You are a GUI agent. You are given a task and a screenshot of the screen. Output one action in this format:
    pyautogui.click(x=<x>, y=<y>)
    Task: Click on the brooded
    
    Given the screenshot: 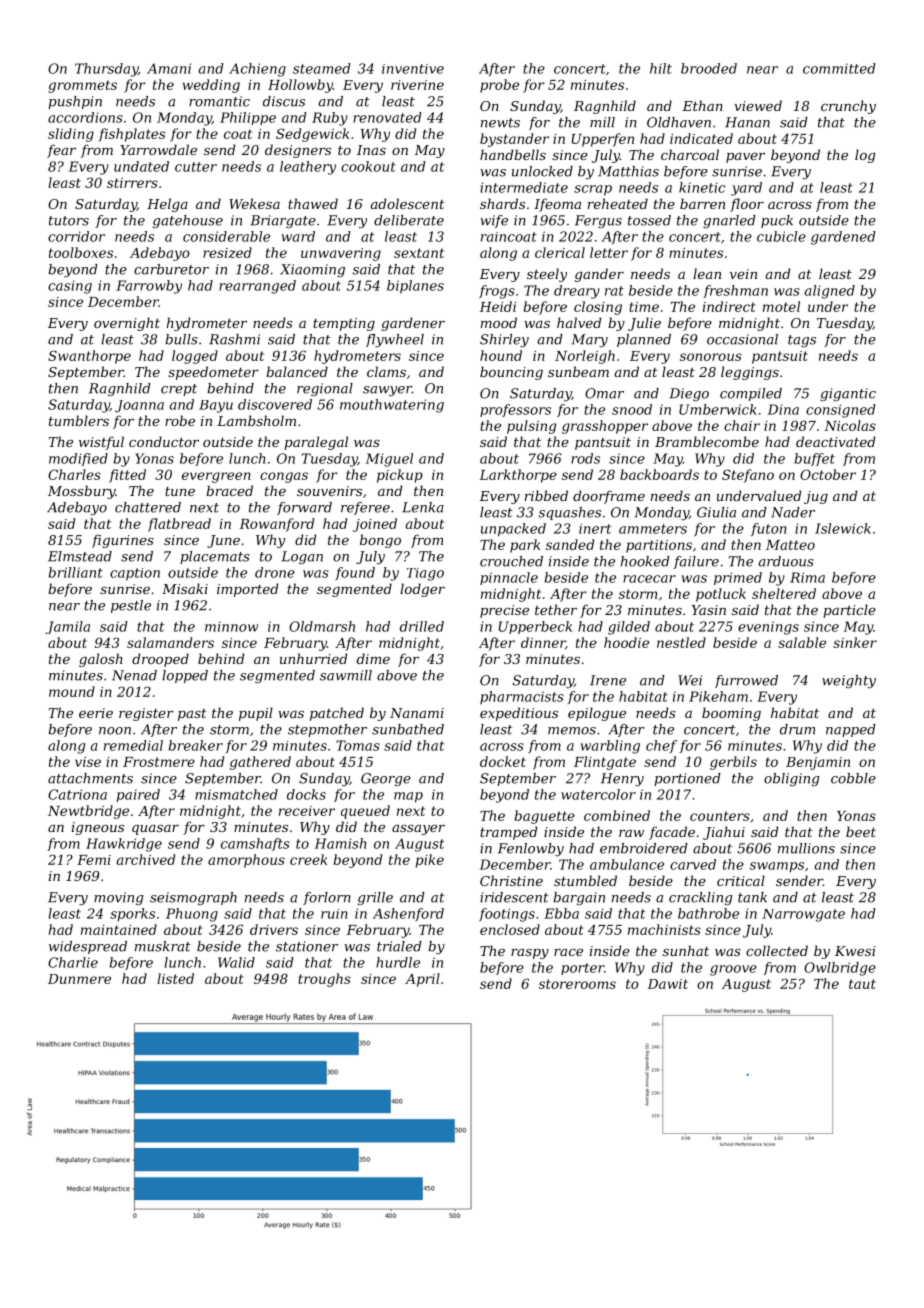 What is the action you would take?
    pyautogui.click(x=709, y=68)
